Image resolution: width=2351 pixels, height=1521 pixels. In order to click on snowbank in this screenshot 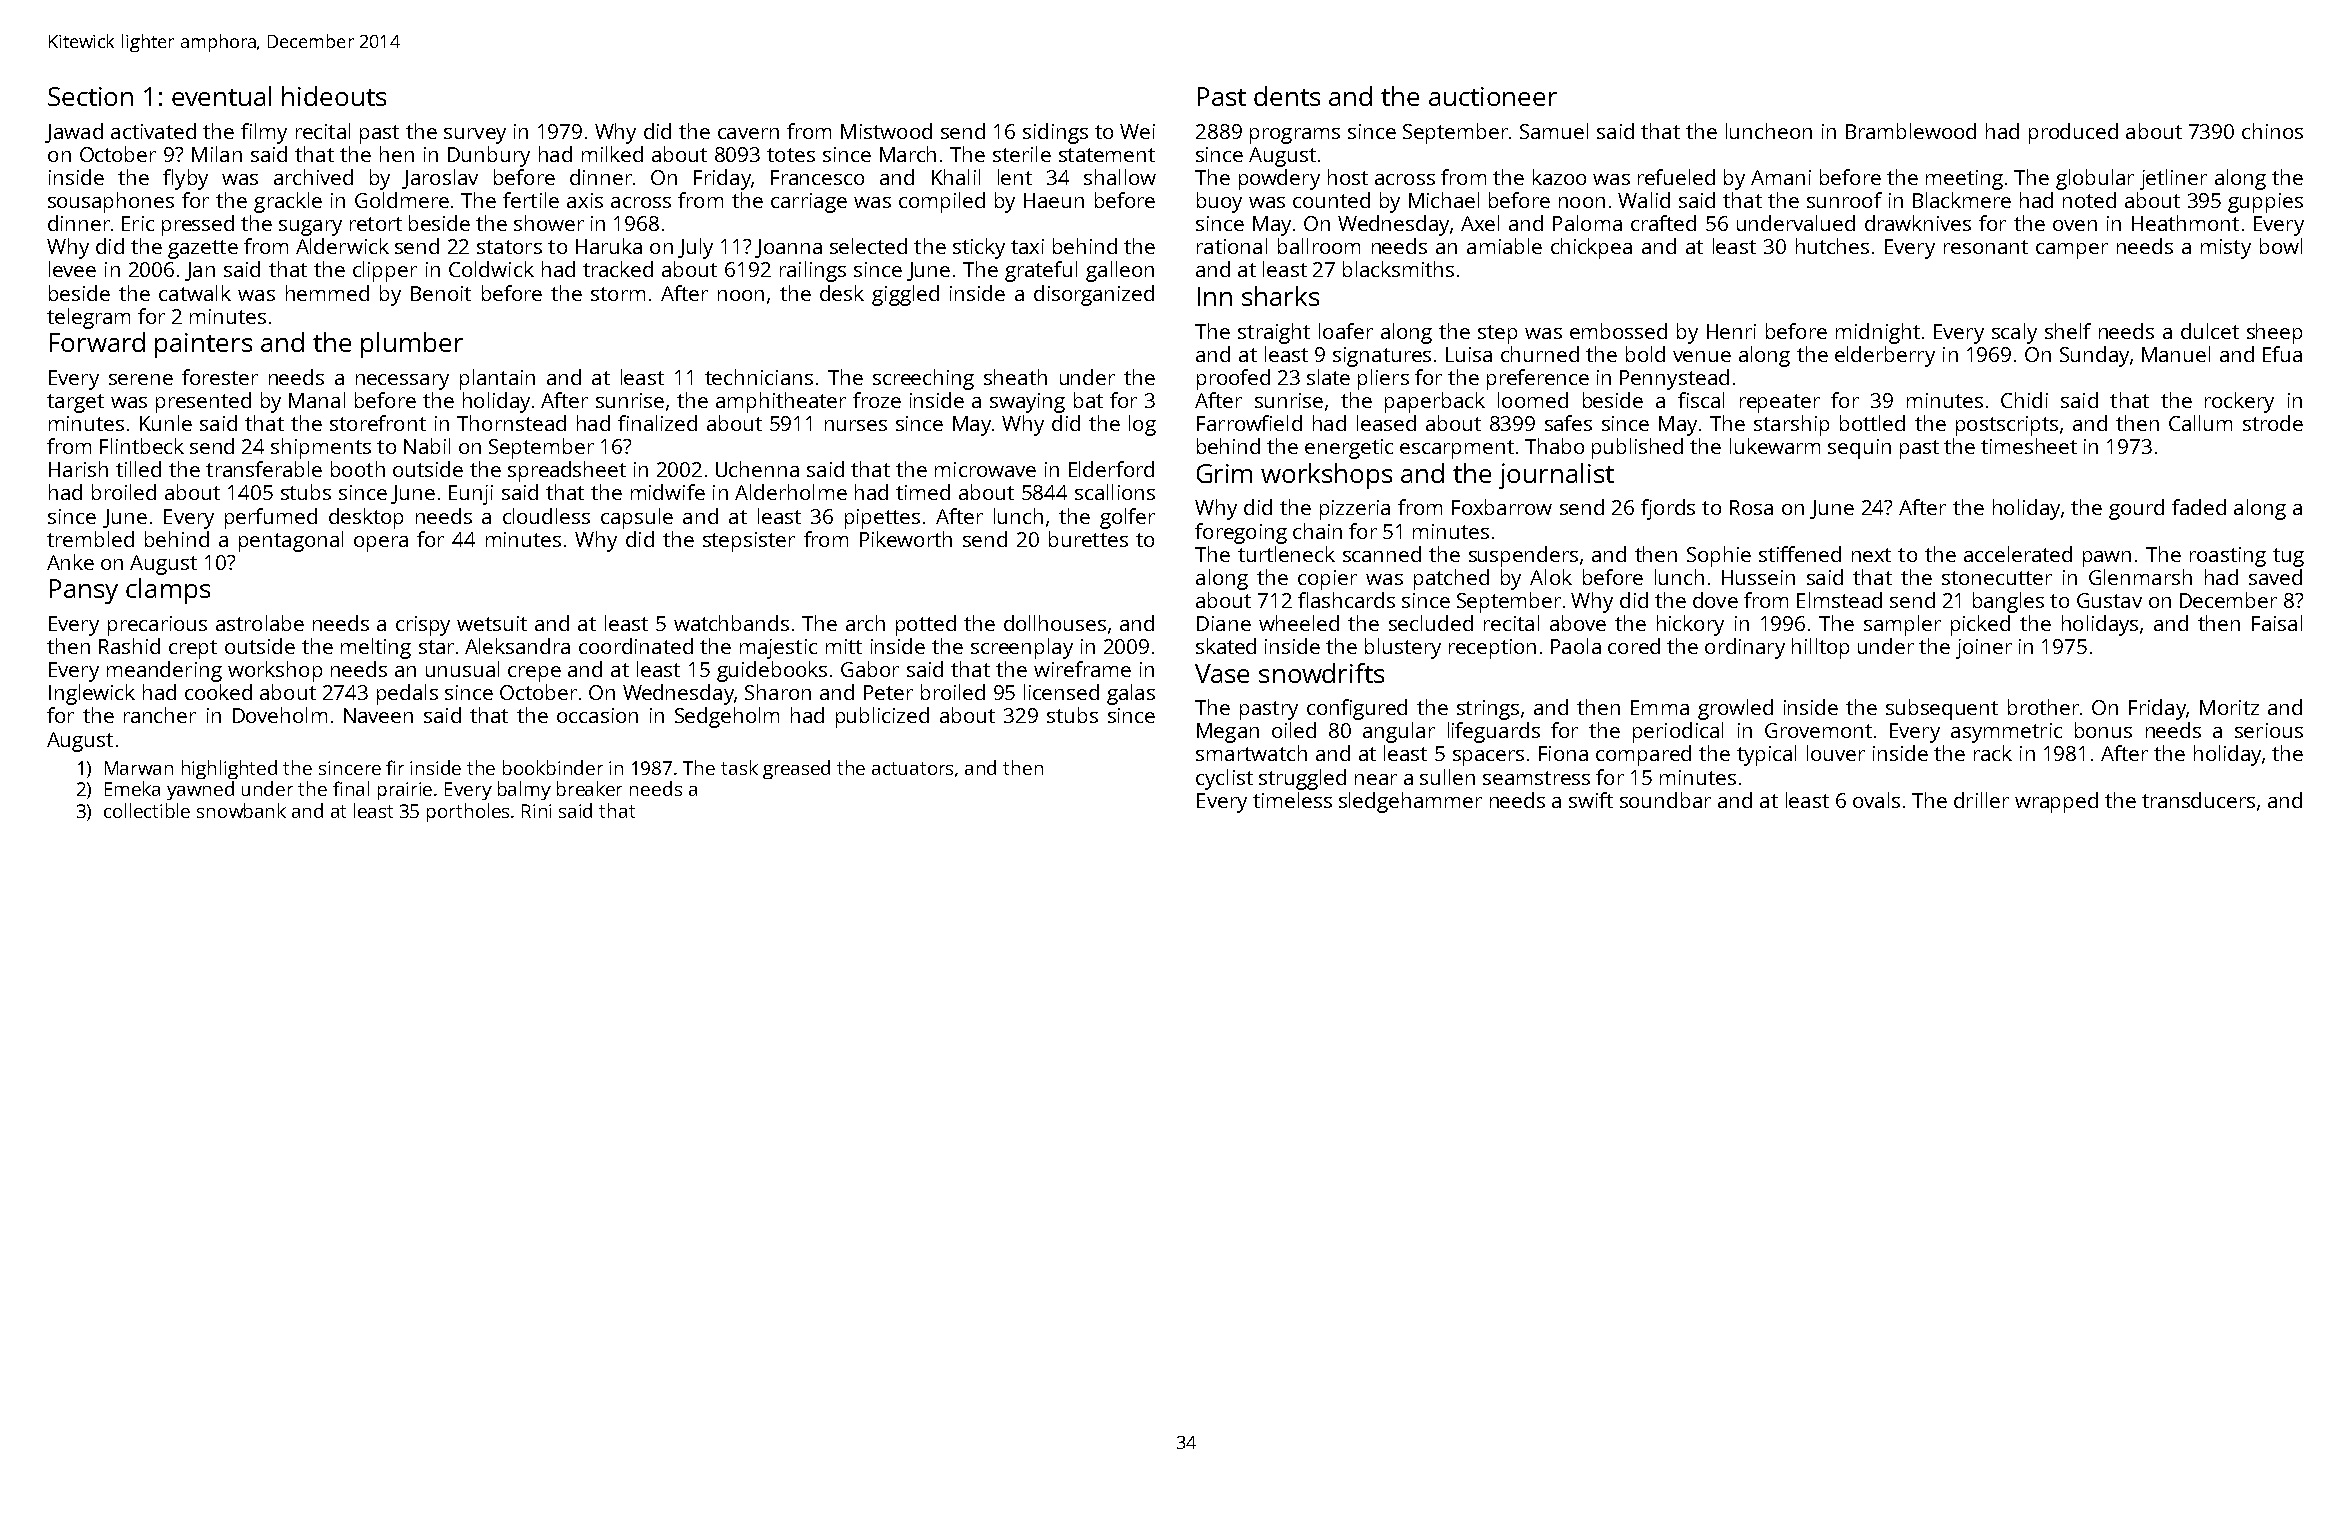, I will do `click(241, 810)`.
